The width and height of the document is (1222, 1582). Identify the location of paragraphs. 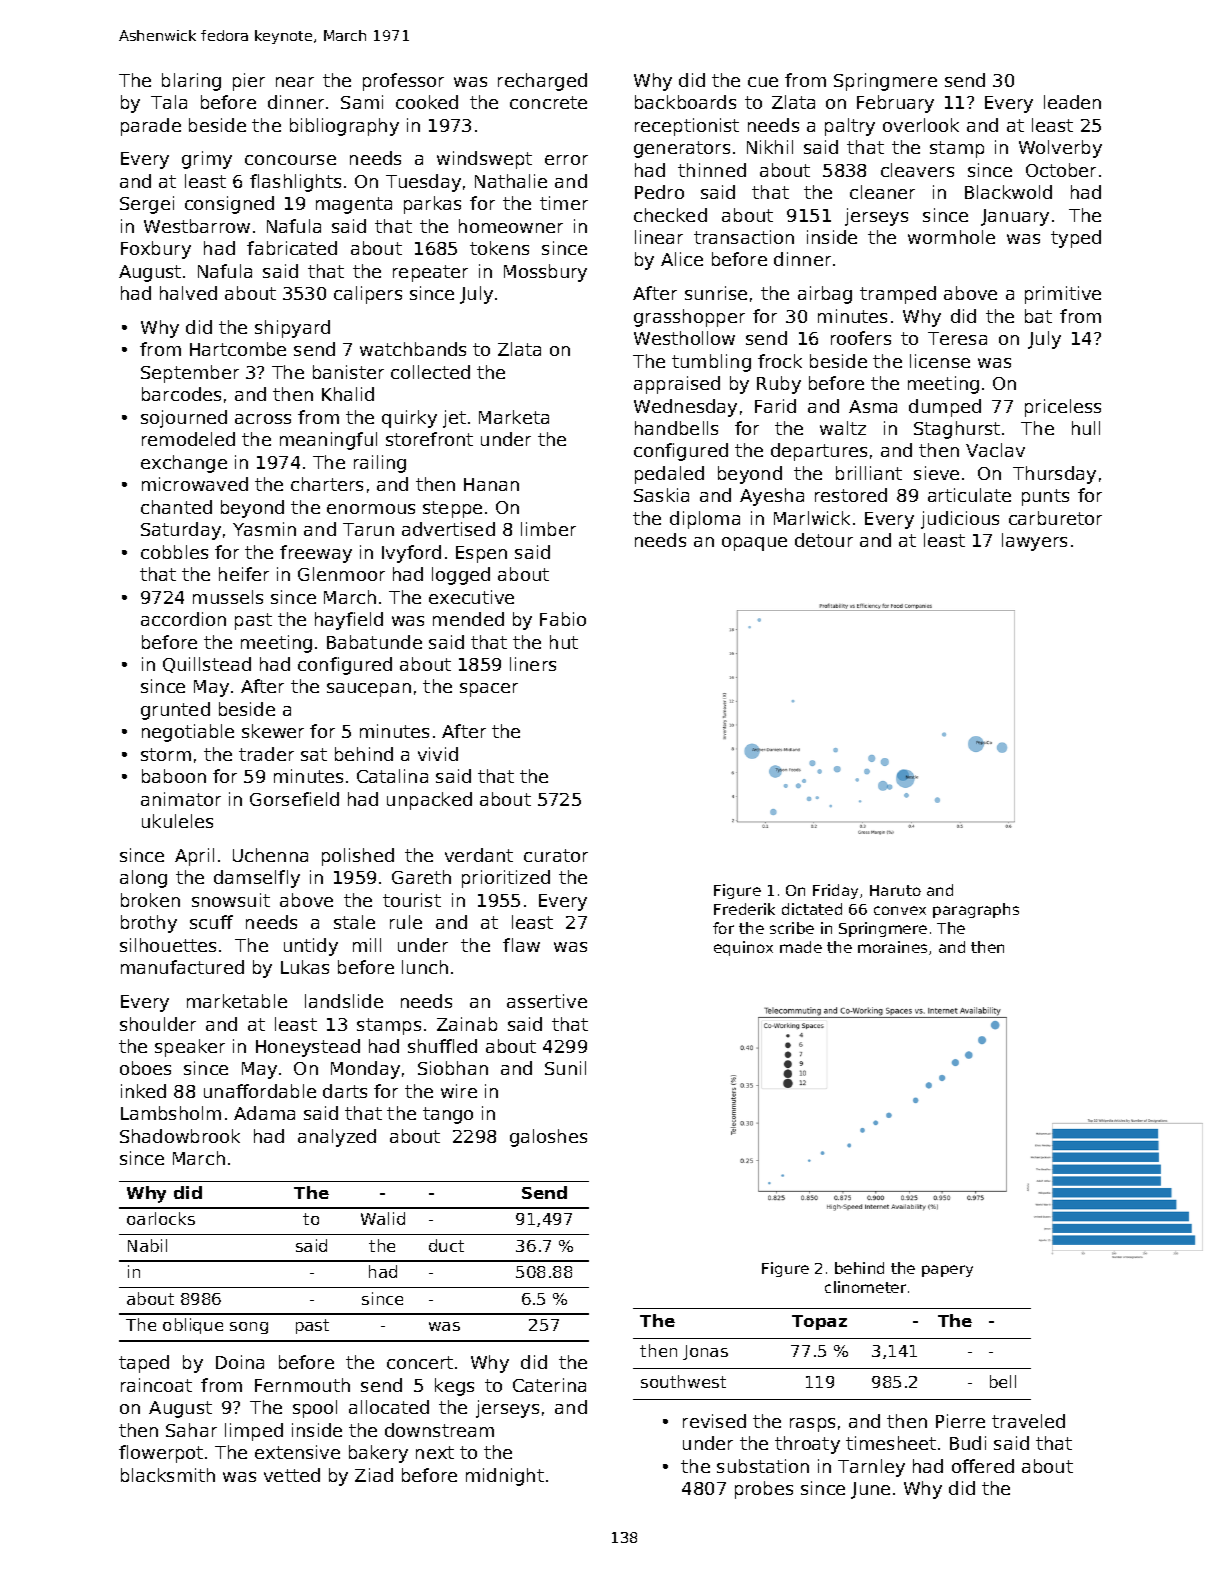
(976, 910).
